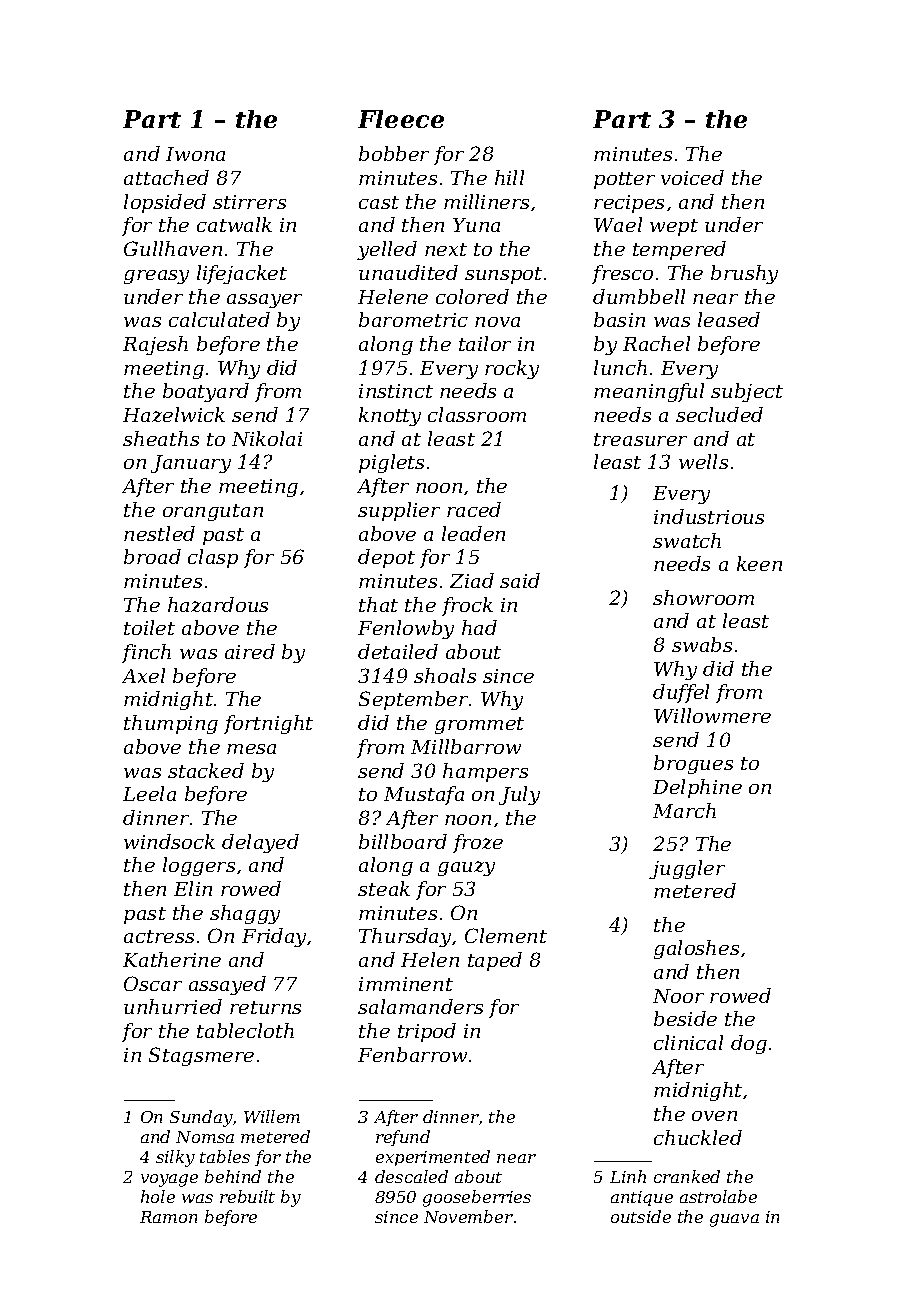  Describe the element at coordinates (401, 119) in the screenshot. I see `Fleece` at that location.
